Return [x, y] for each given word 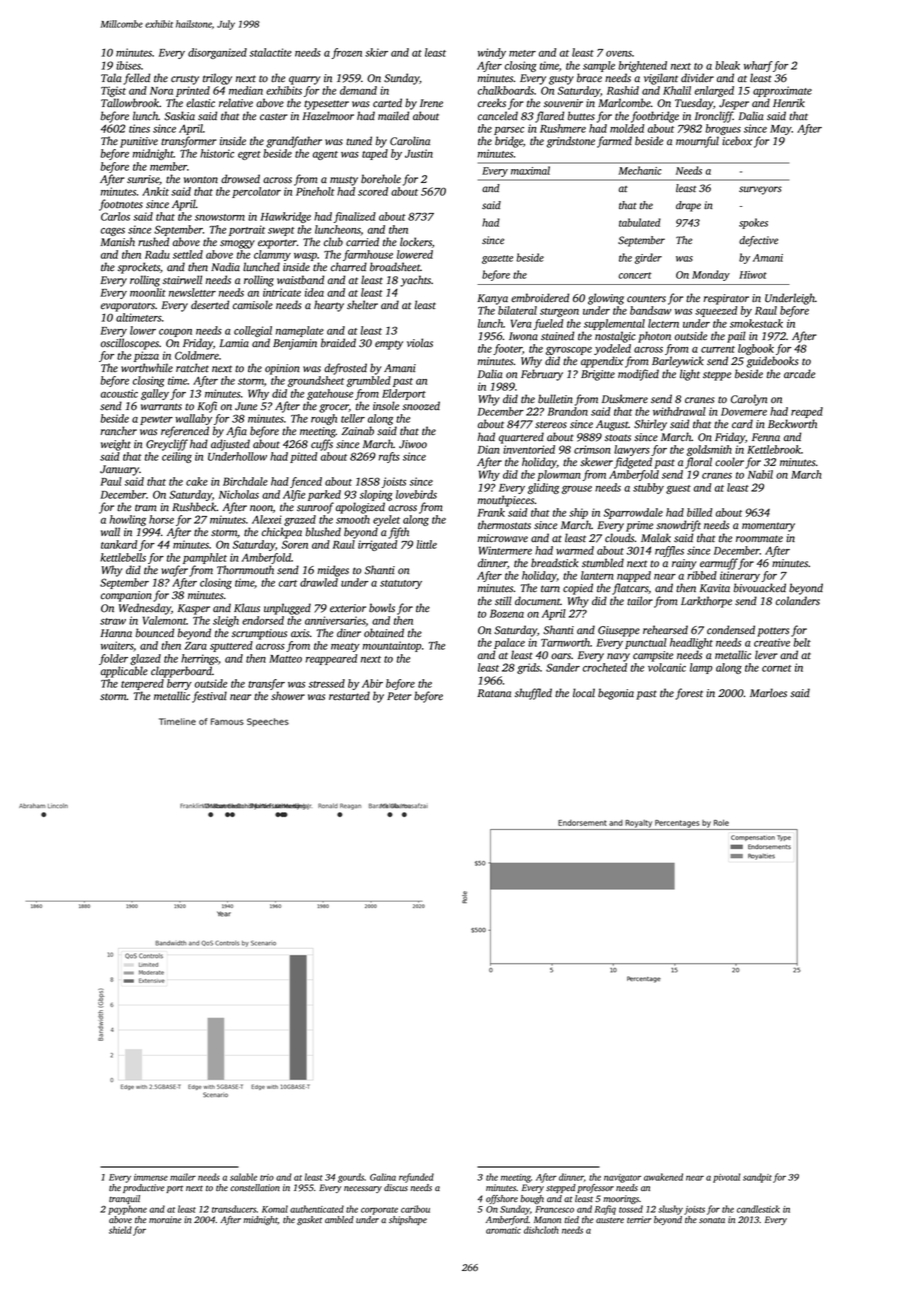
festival [209, 697]
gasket [309, 1220]
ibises [128, 65]
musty [344, 181]
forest [689, 694]
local [584, 693]
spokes [753, 223]
